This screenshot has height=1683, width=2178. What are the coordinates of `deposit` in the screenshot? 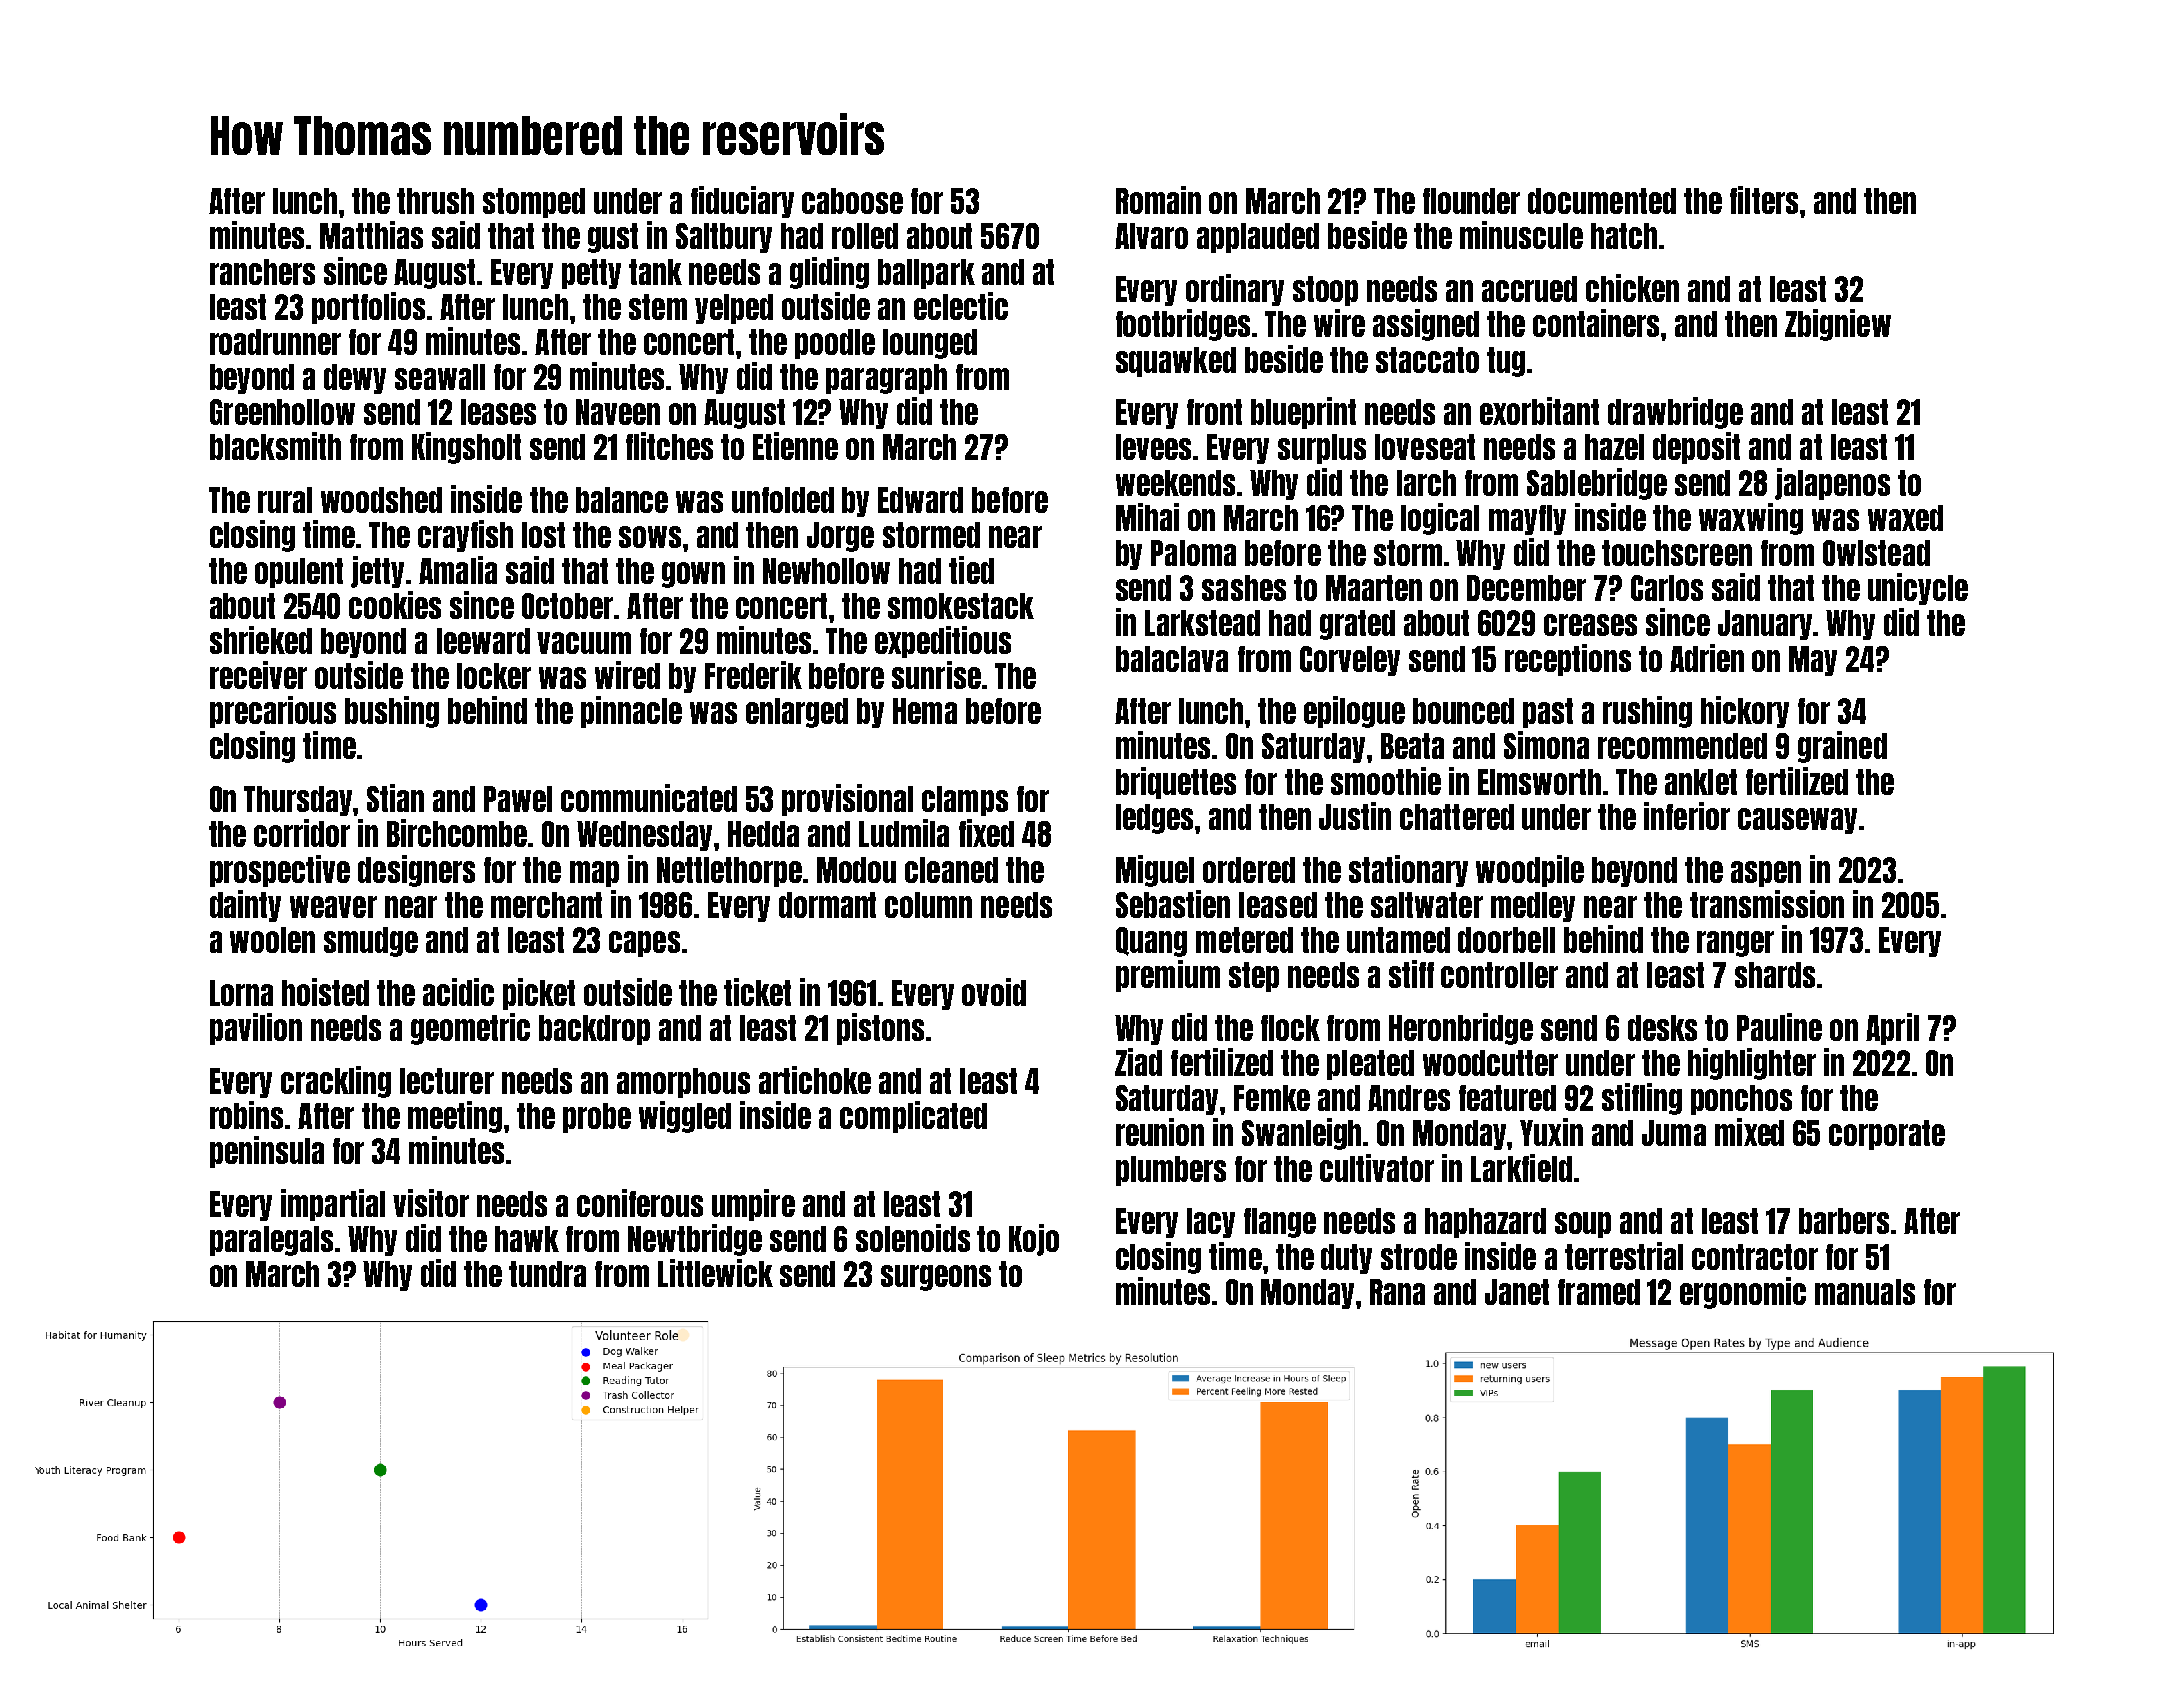 It's located at (1696, 448).
